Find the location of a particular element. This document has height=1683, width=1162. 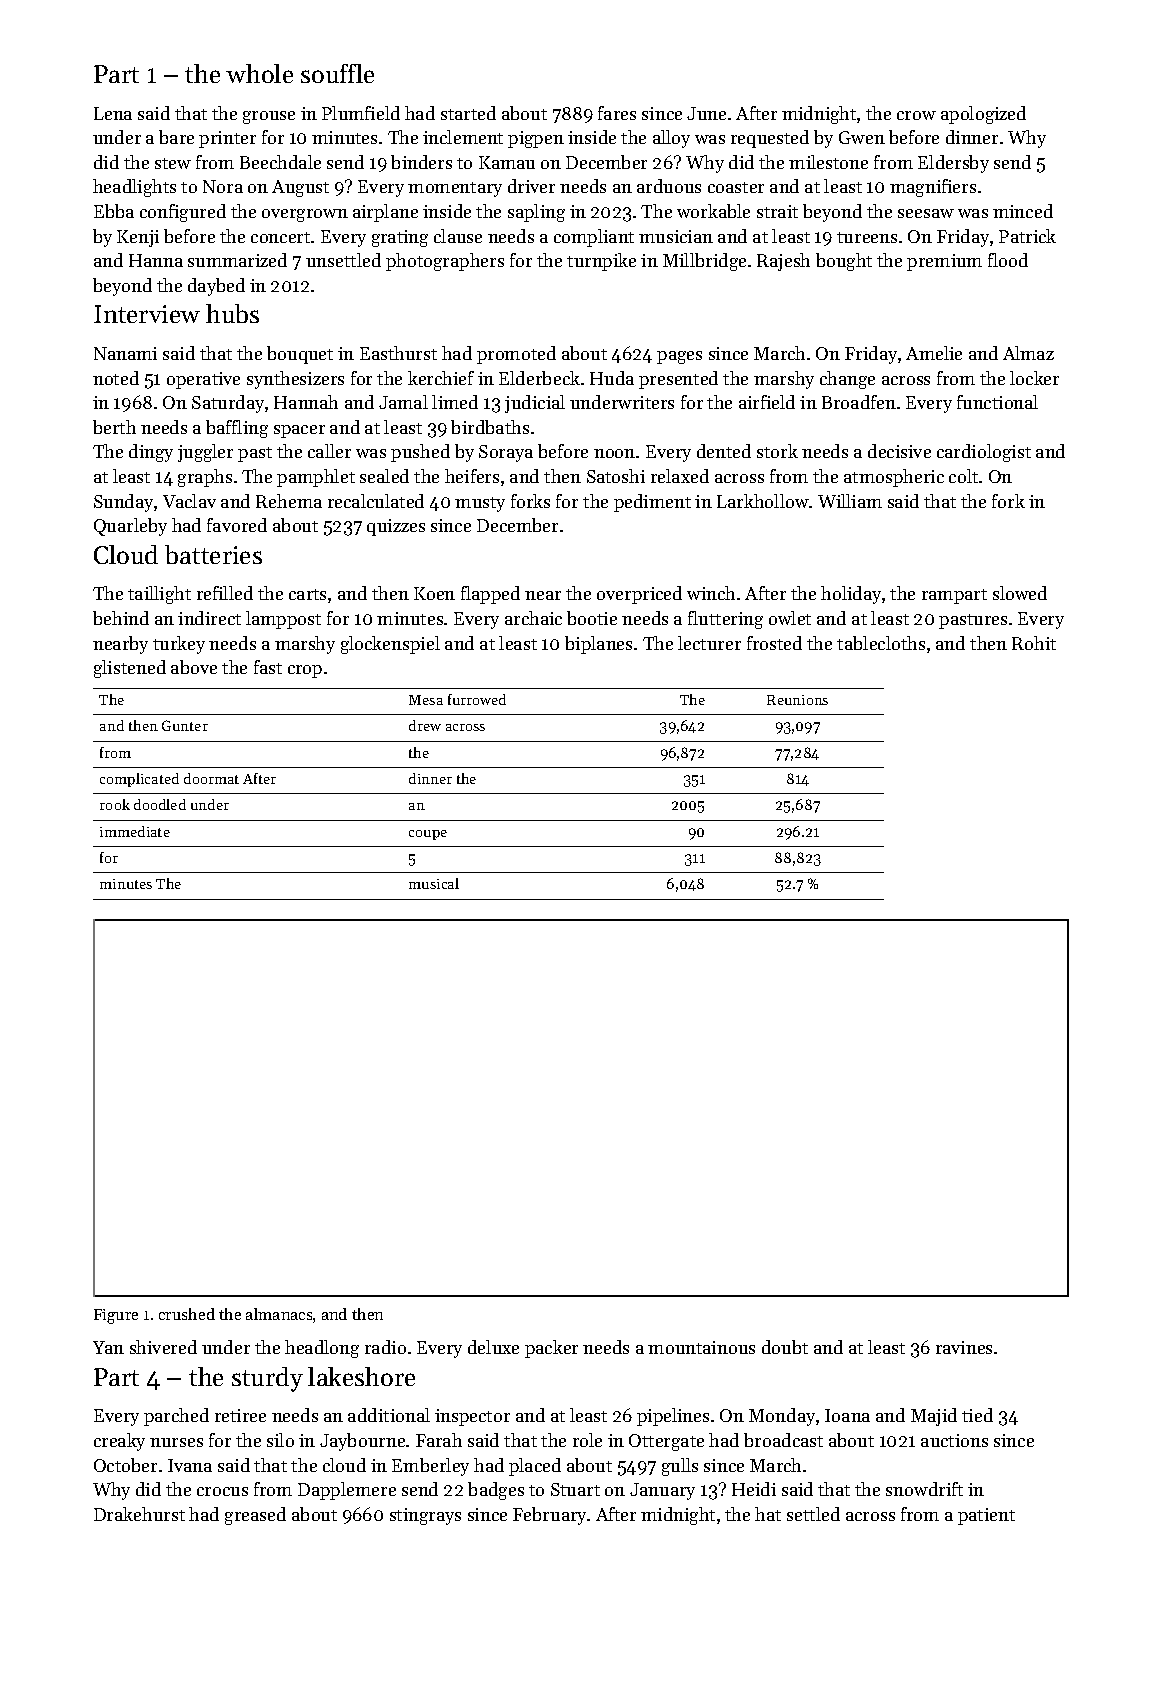

apologized is located at coordinates (983, 115).
